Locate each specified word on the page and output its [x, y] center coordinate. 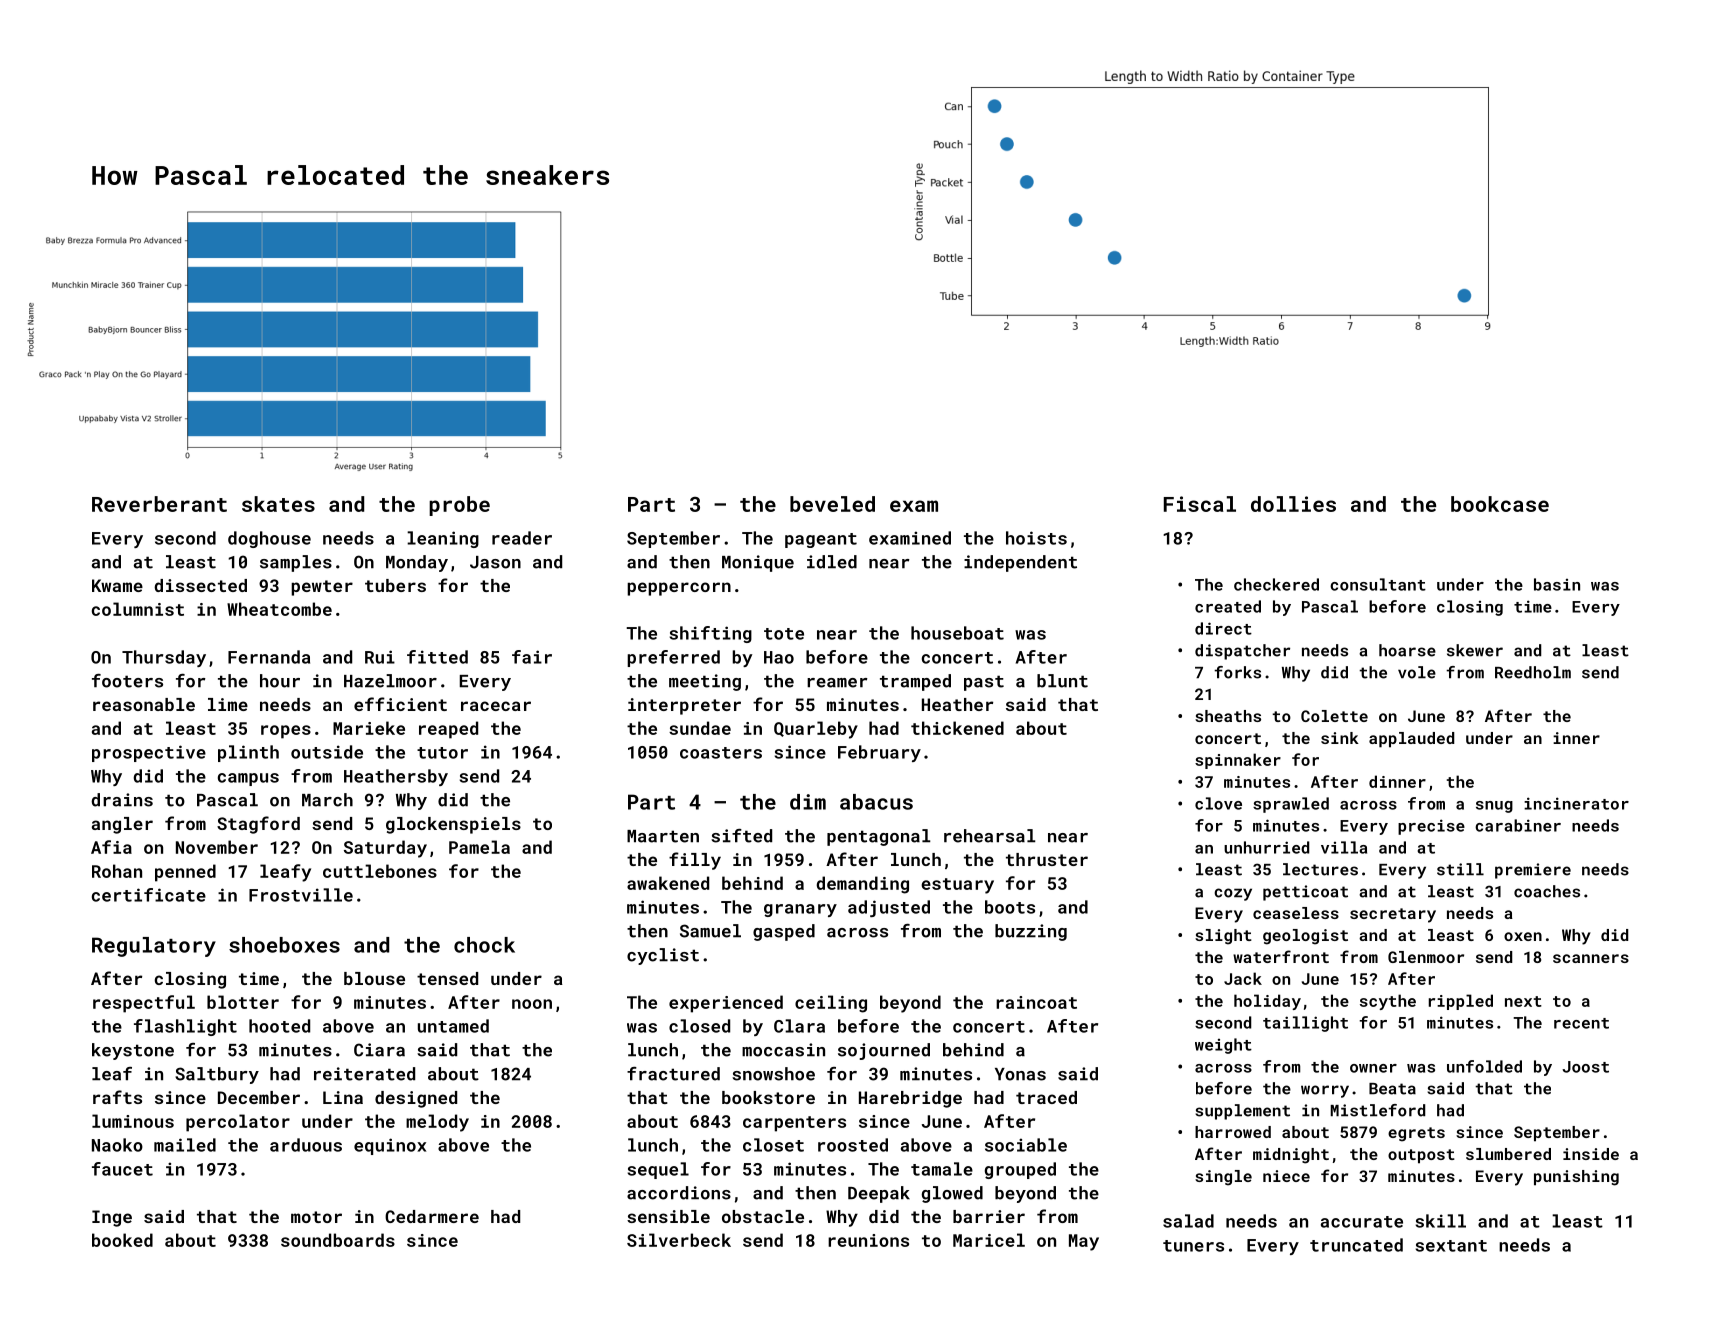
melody [437, 1123]
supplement [1242, 1112]
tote [784, 634]
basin [1557, 584]
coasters [721, 753]
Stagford [258, 825]
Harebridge [910, 1099]
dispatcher [1242, 652]
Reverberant [159, 504]
